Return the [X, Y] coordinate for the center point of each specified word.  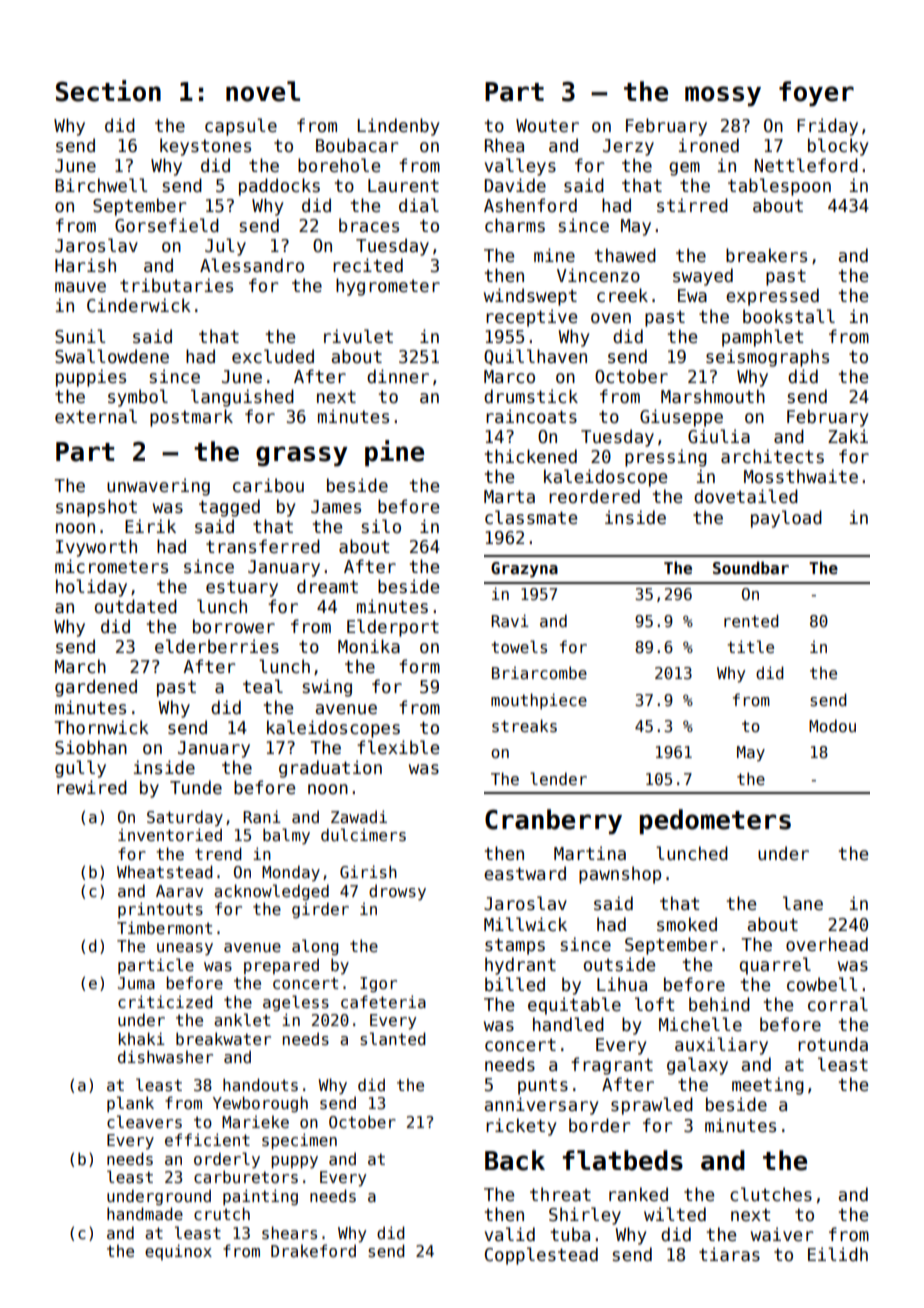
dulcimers [363, 835]
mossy [723, 96]
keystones [205, 147]
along [315, 947]
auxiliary [721, 1046]
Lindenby [398, 127]
